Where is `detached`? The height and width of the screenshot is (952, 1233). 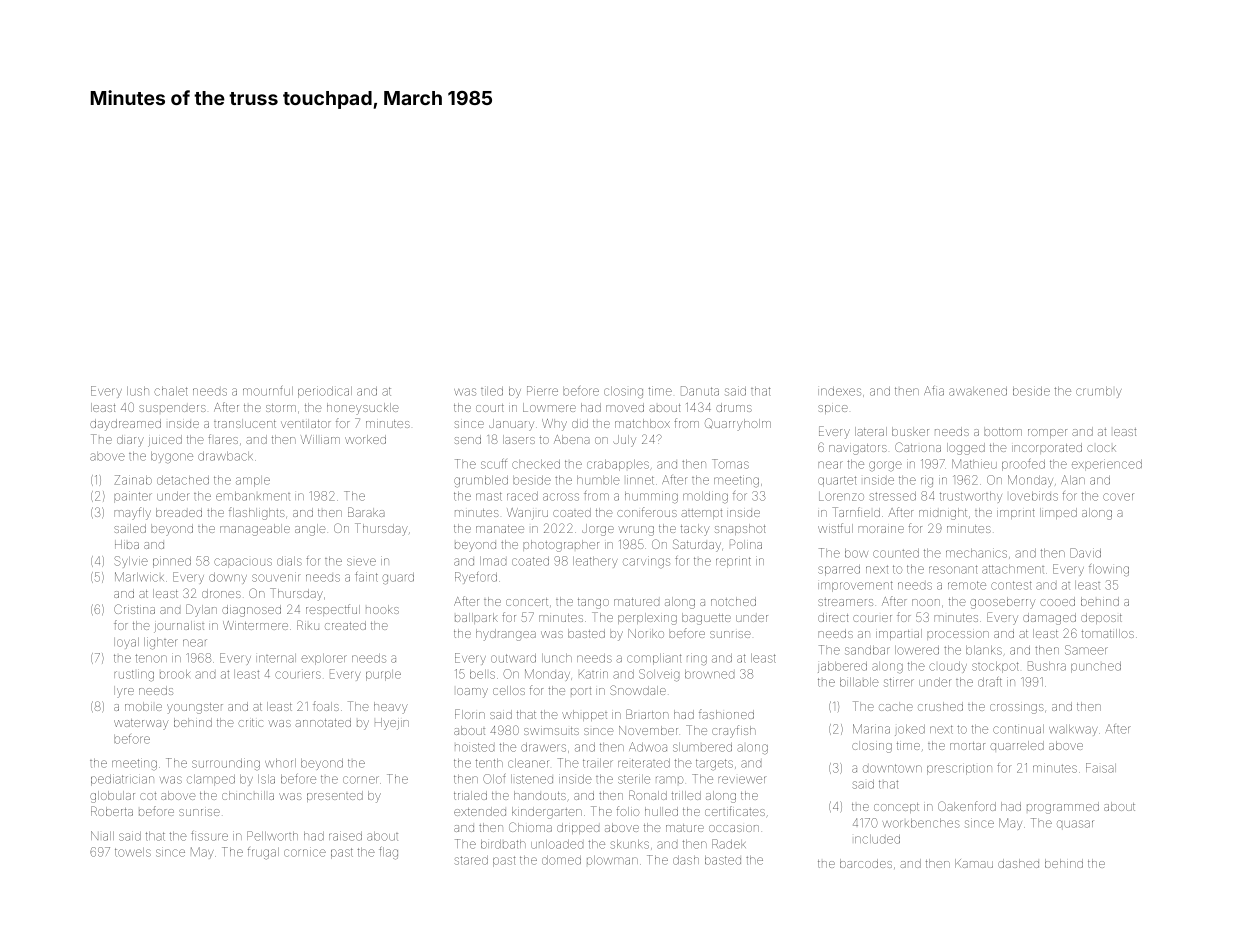 detached is located at coordinates (183, 480).
